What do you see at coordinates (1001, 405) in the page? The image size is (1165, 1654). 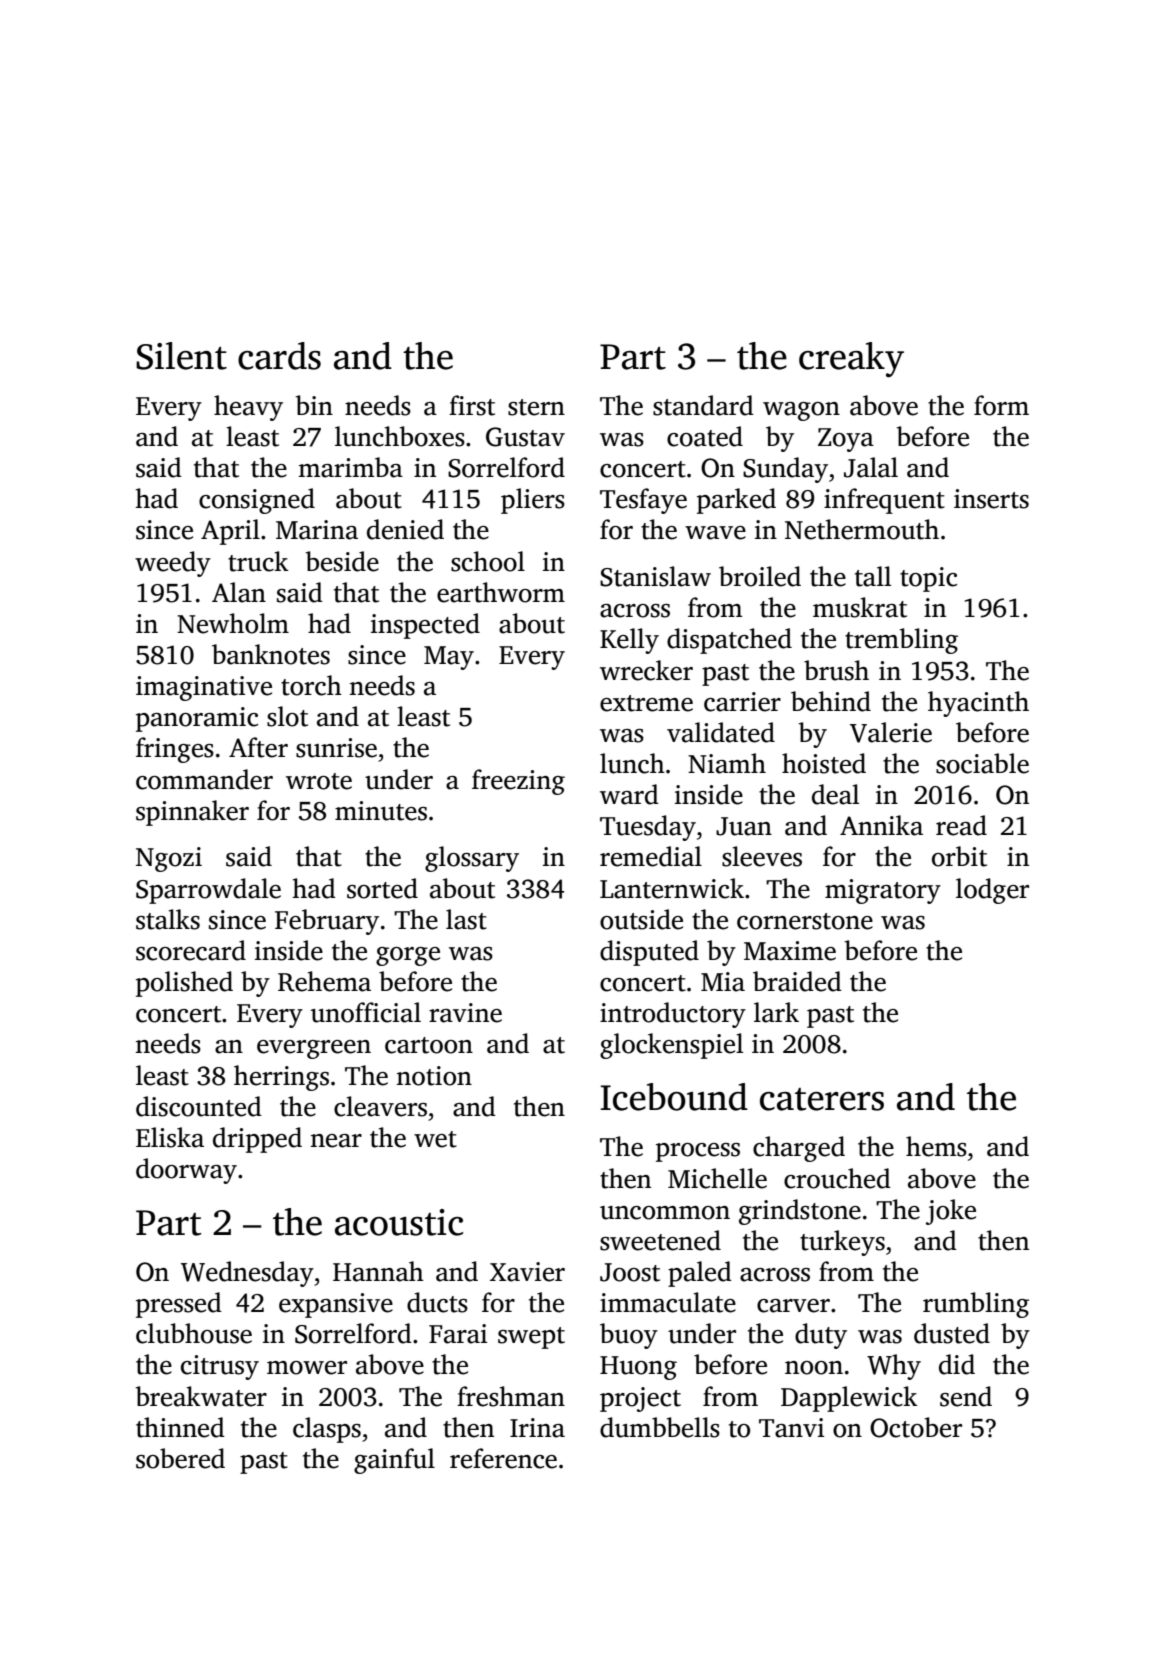 I see `form` at bounding box center [1001, 405].
